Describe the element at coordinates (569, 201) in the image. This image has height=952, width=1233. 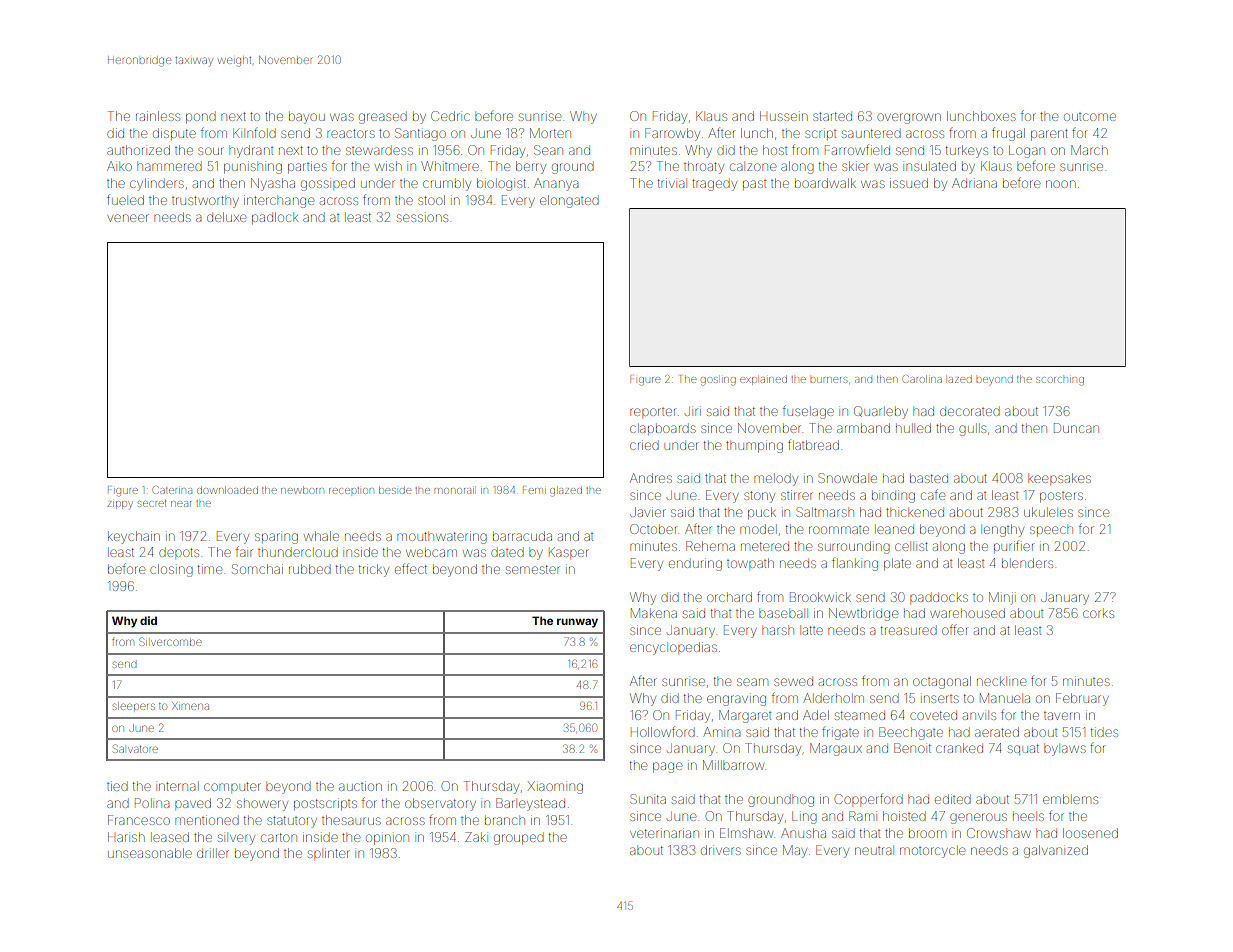
I see `elongated` at that location.
